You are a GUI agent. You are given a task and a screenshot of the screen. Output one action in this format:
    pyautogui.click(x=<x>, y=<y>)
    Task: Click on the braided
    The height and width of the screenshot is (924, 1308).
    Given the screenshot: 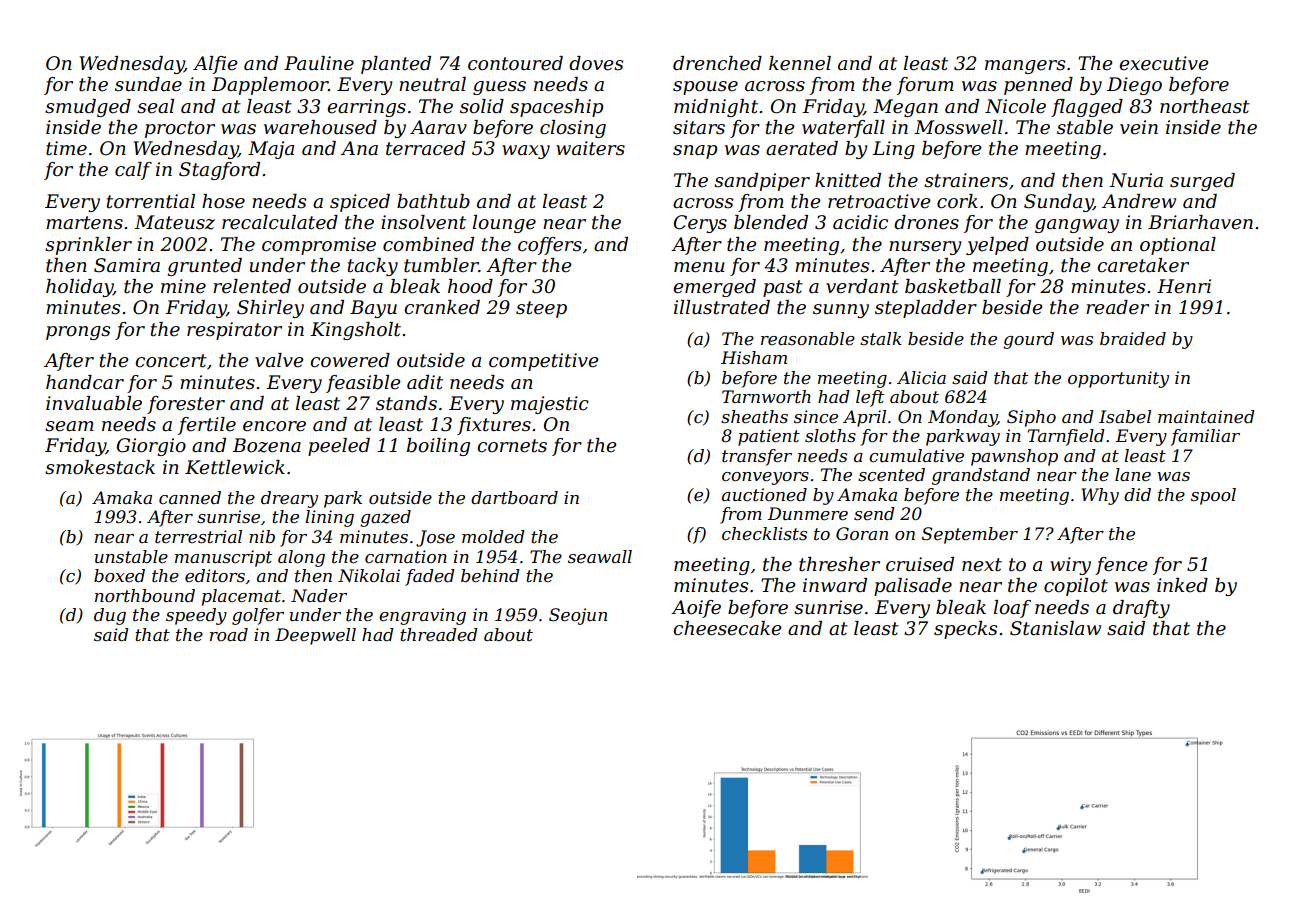 What is the action you would take?
    pyautogui.click(x=1133, y=339)
